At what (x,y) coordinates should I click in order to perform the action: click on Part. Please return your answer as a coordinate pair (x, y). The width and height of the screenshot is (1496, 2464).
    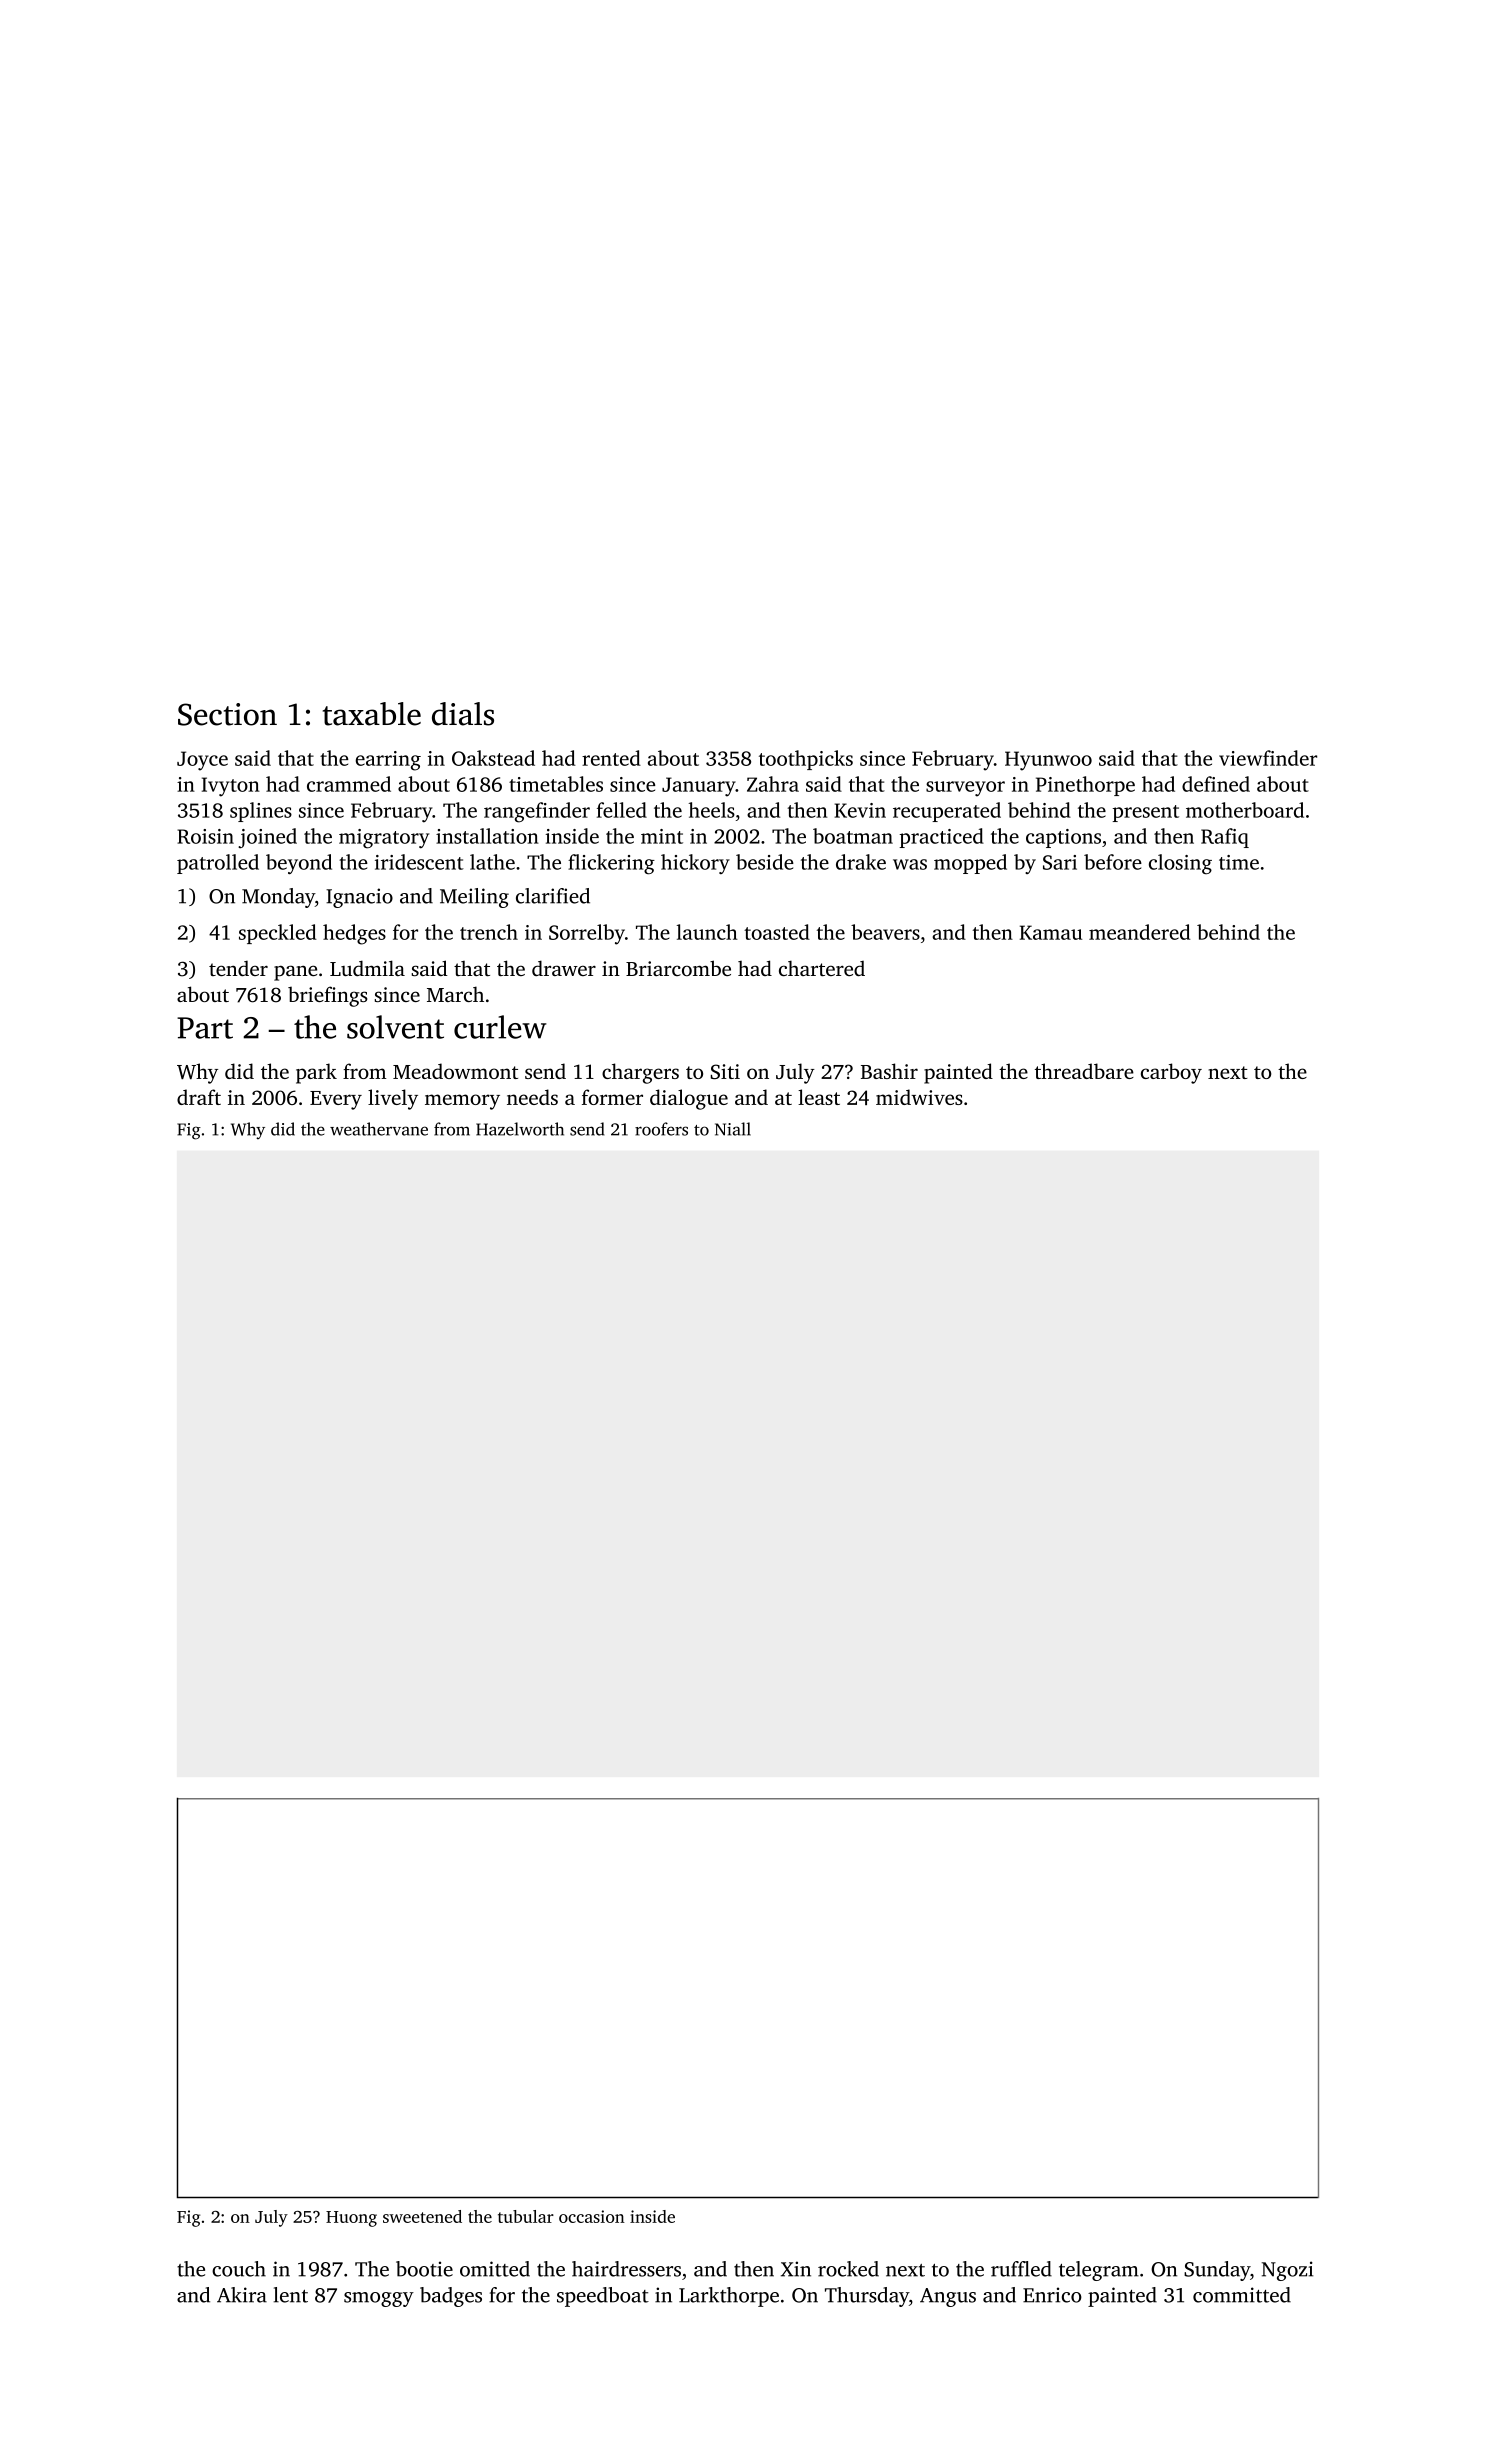
    Looking at the image, I should click on (205, 1028).
